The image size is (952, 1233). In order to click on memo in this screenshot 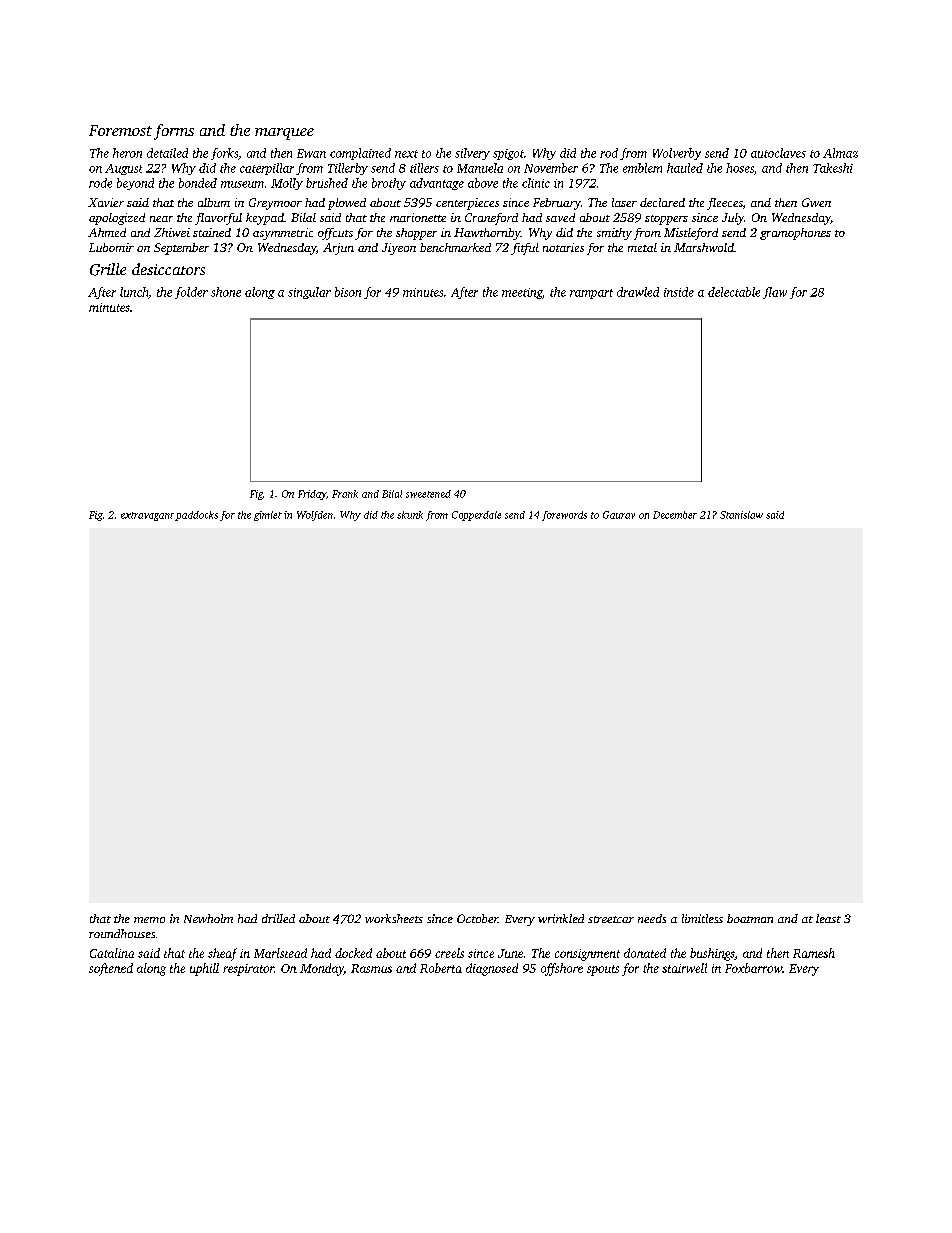, I will do `click(149, 920)`.
